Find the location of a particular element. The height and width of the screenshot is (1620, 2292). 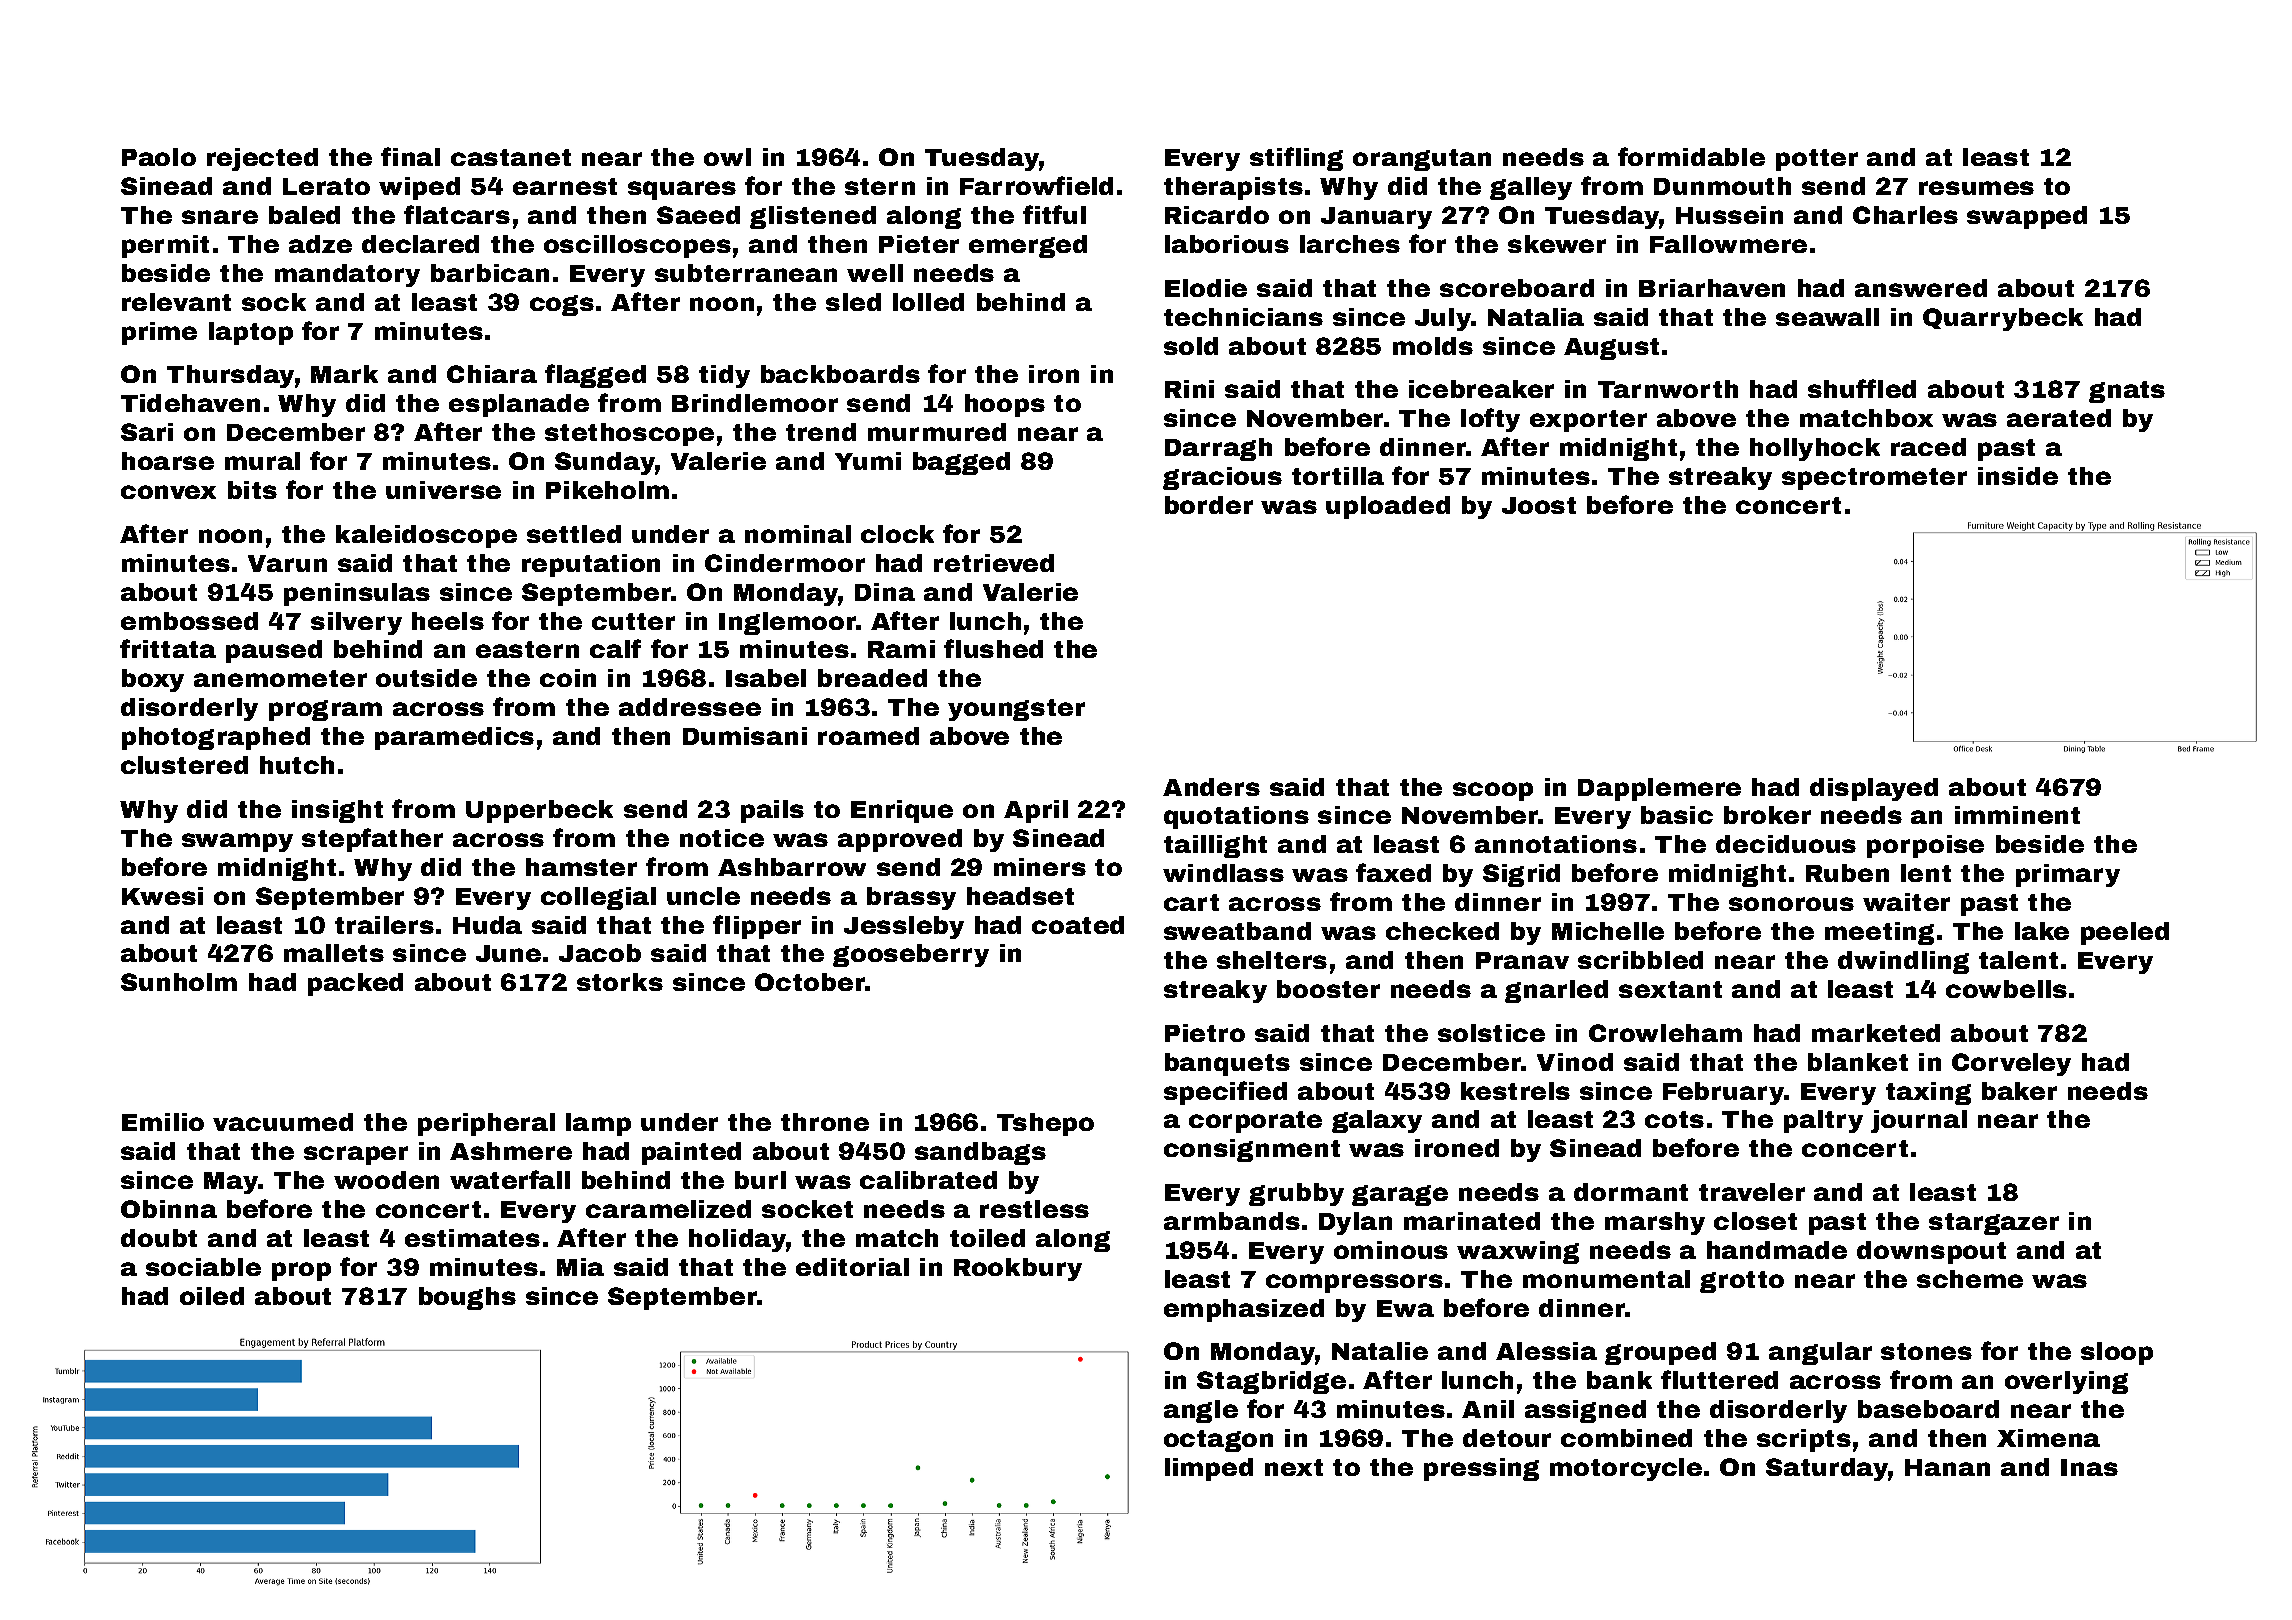

miners is located at coordinates (1040, 867).
